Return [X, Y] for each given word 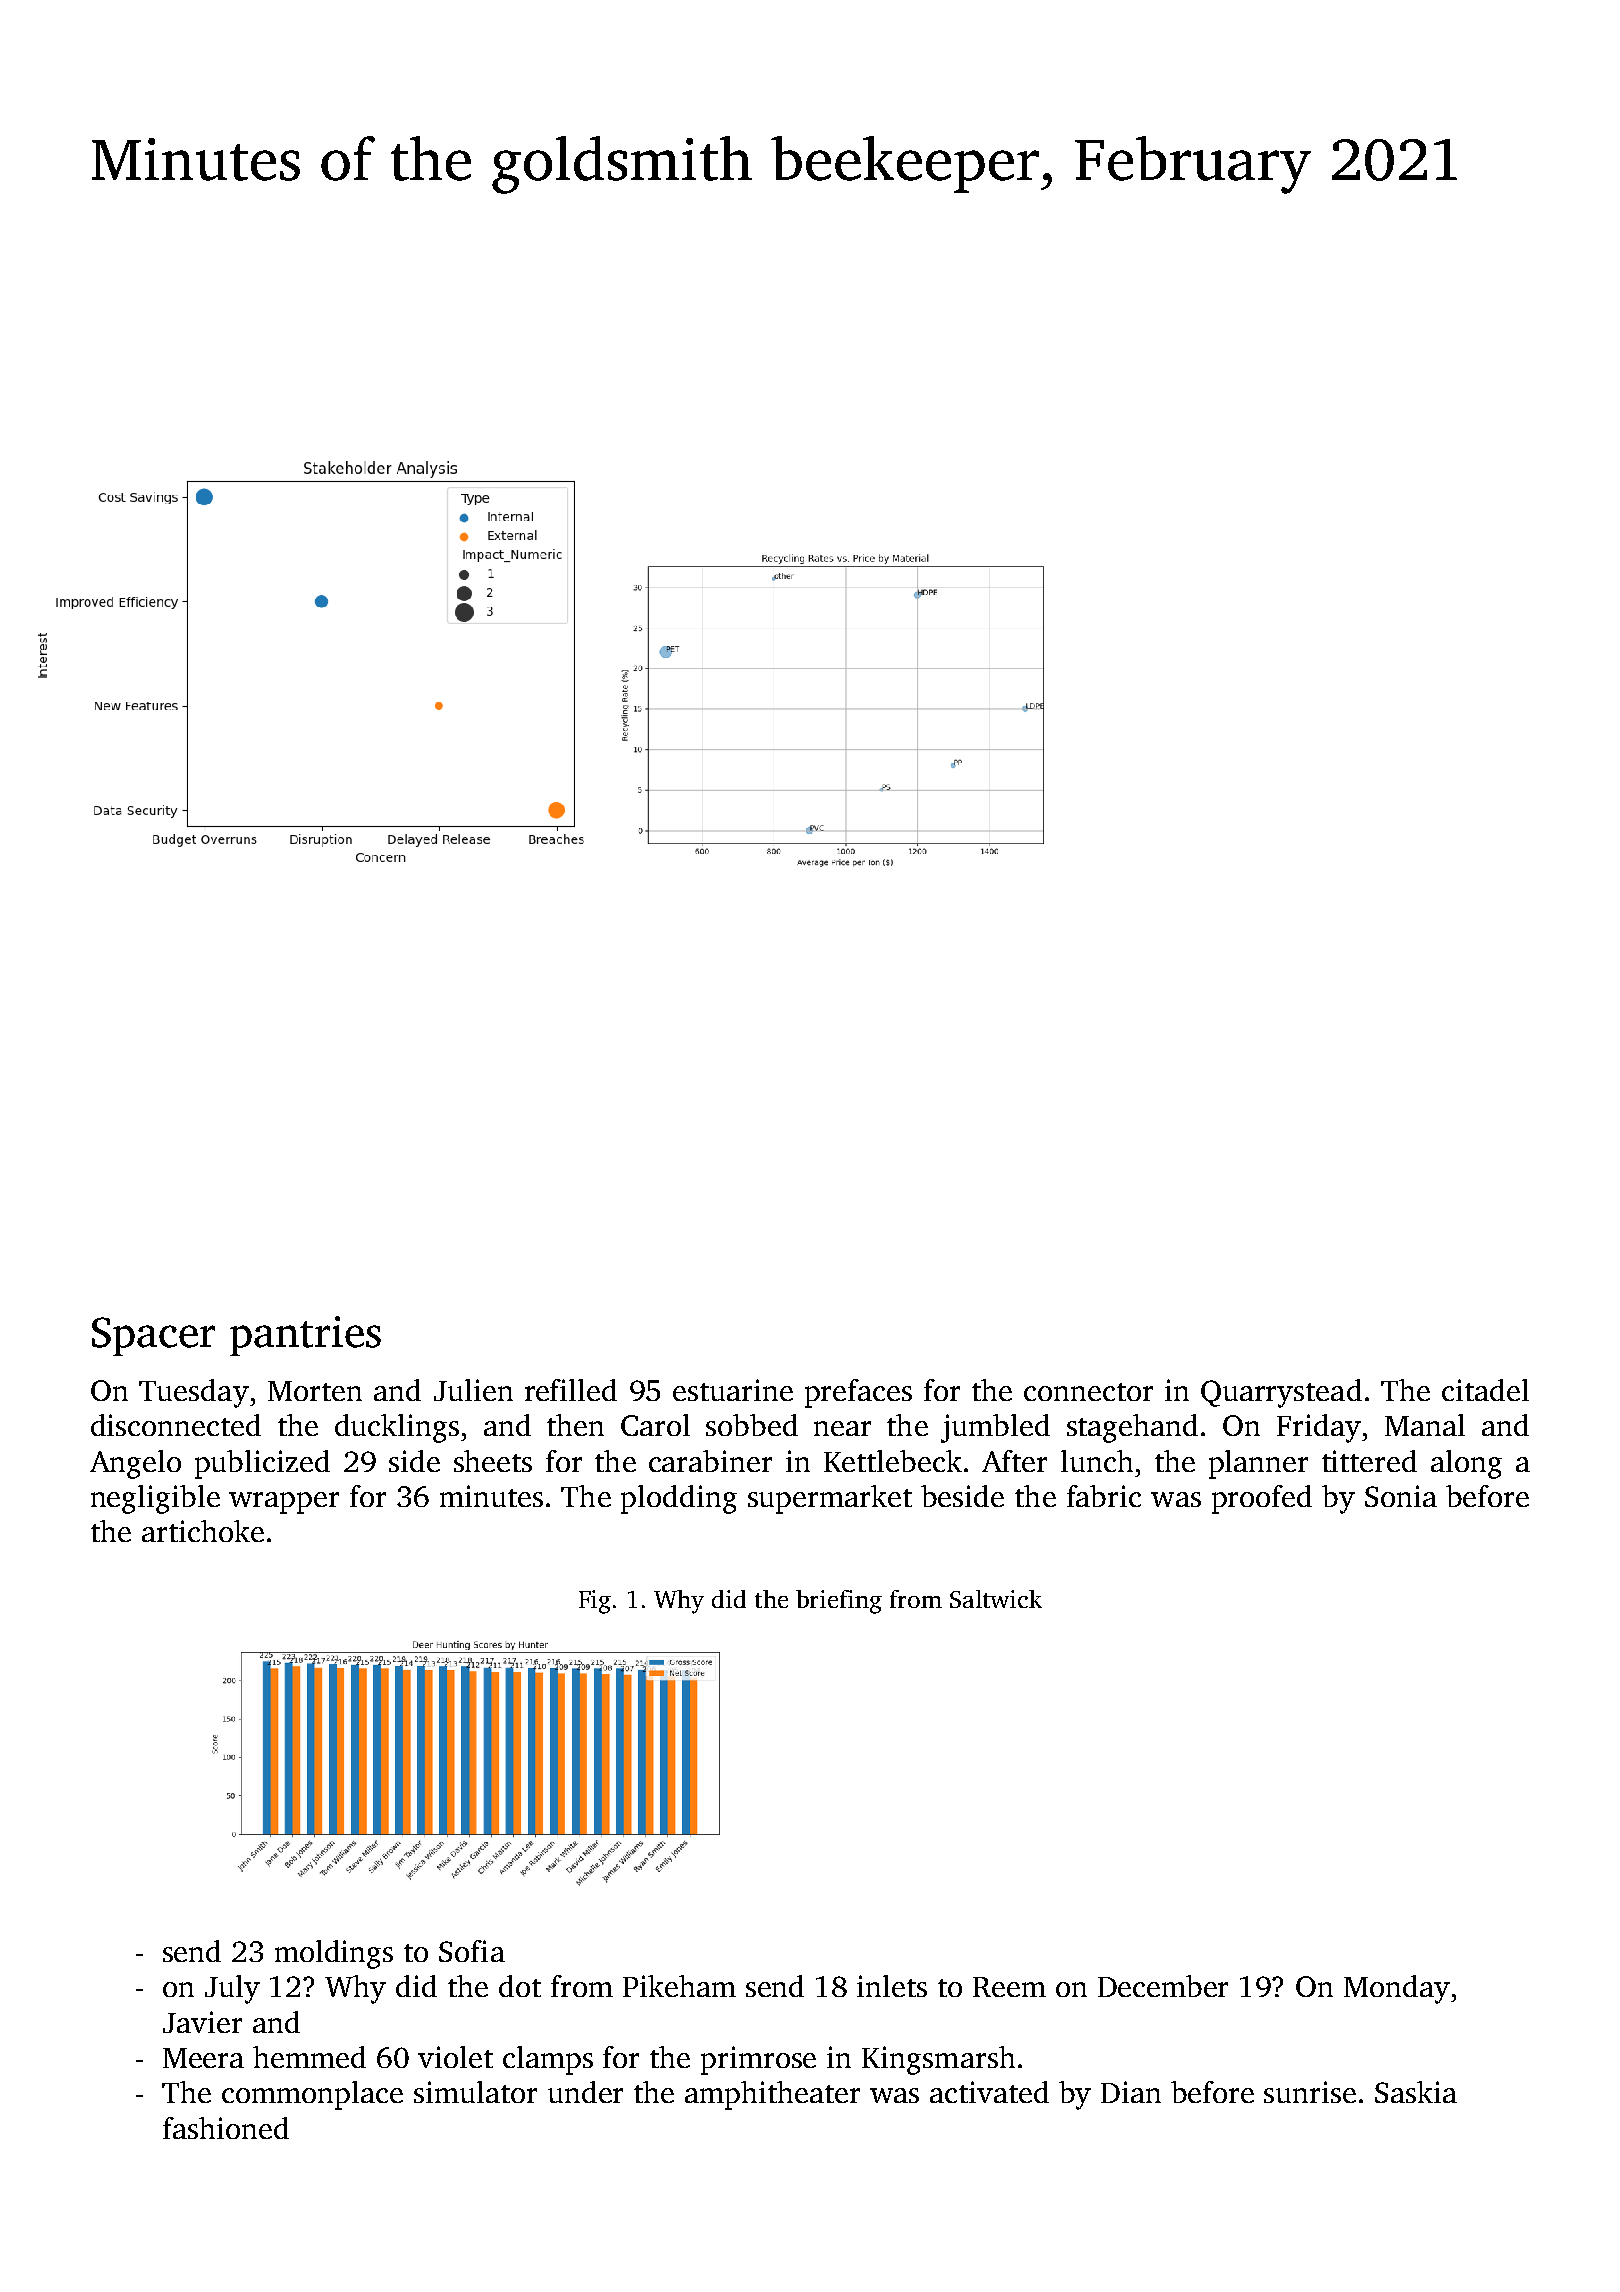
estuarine [733, 1390]
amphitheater [772, 2095]
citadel [1485, 1390]
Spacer [153, 1336]
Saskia [1416, 2092]
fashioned [226, 2128]
